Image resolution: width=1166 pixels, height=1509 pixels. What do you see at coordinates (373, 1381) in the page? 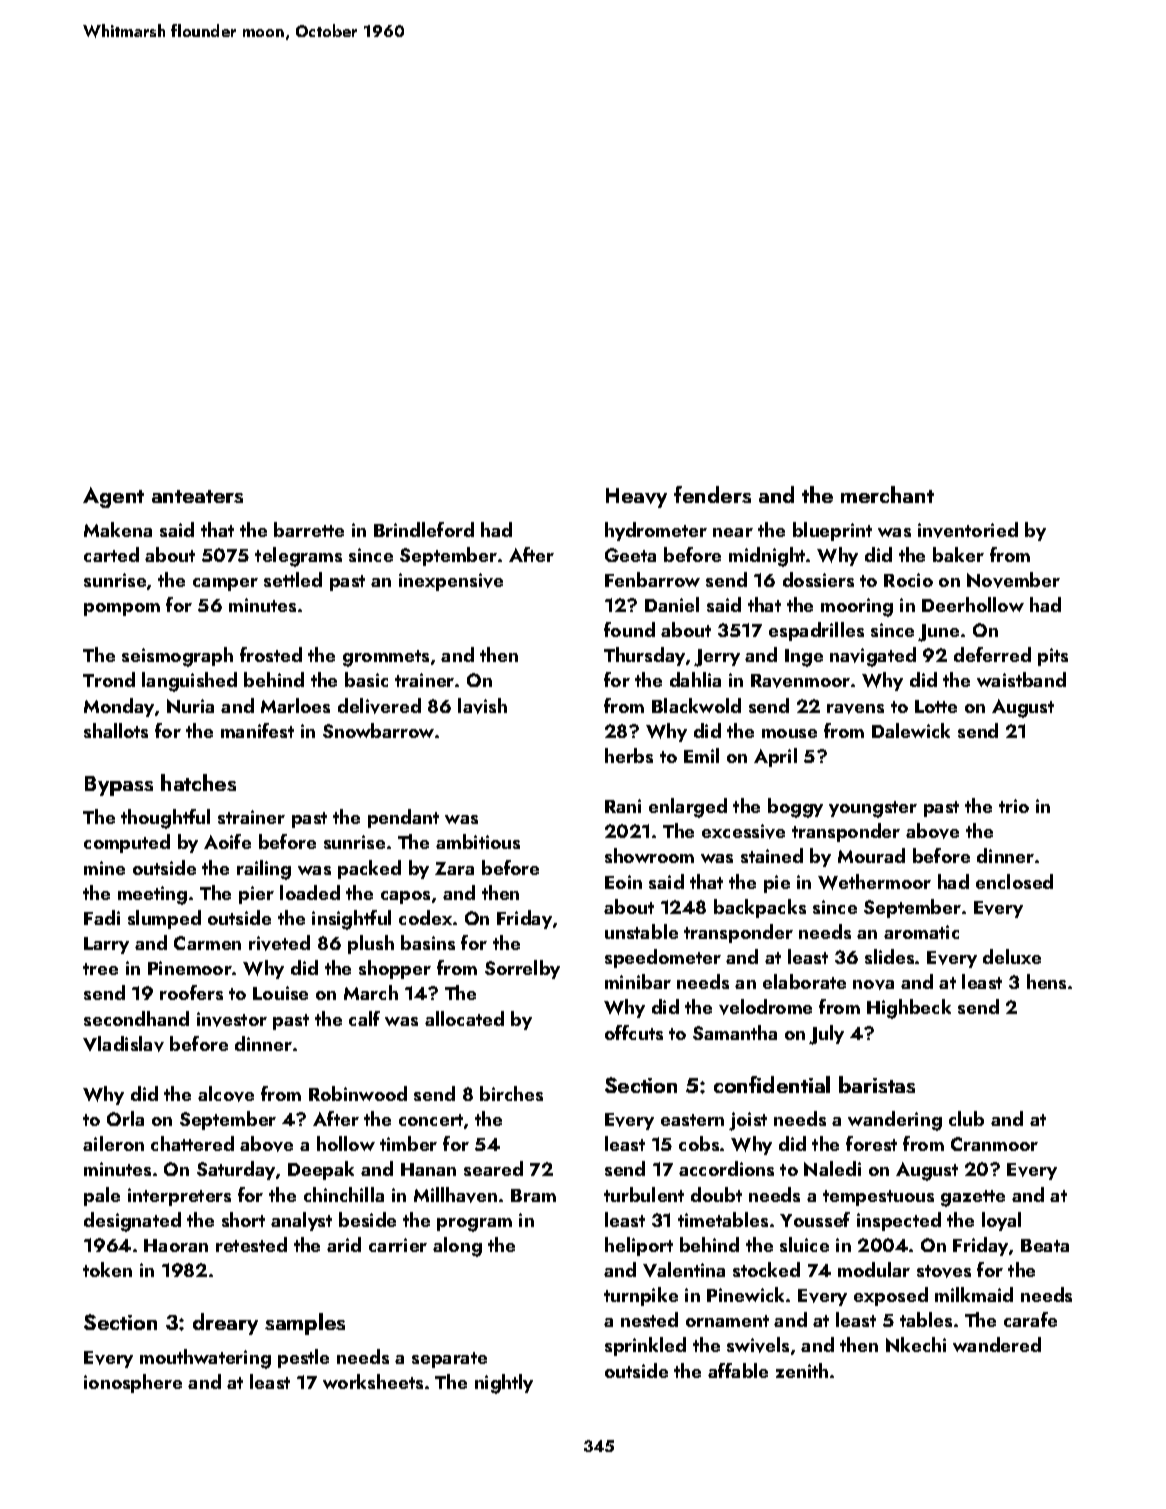
I see `worksheets` at bounding box center [373, 1381].
